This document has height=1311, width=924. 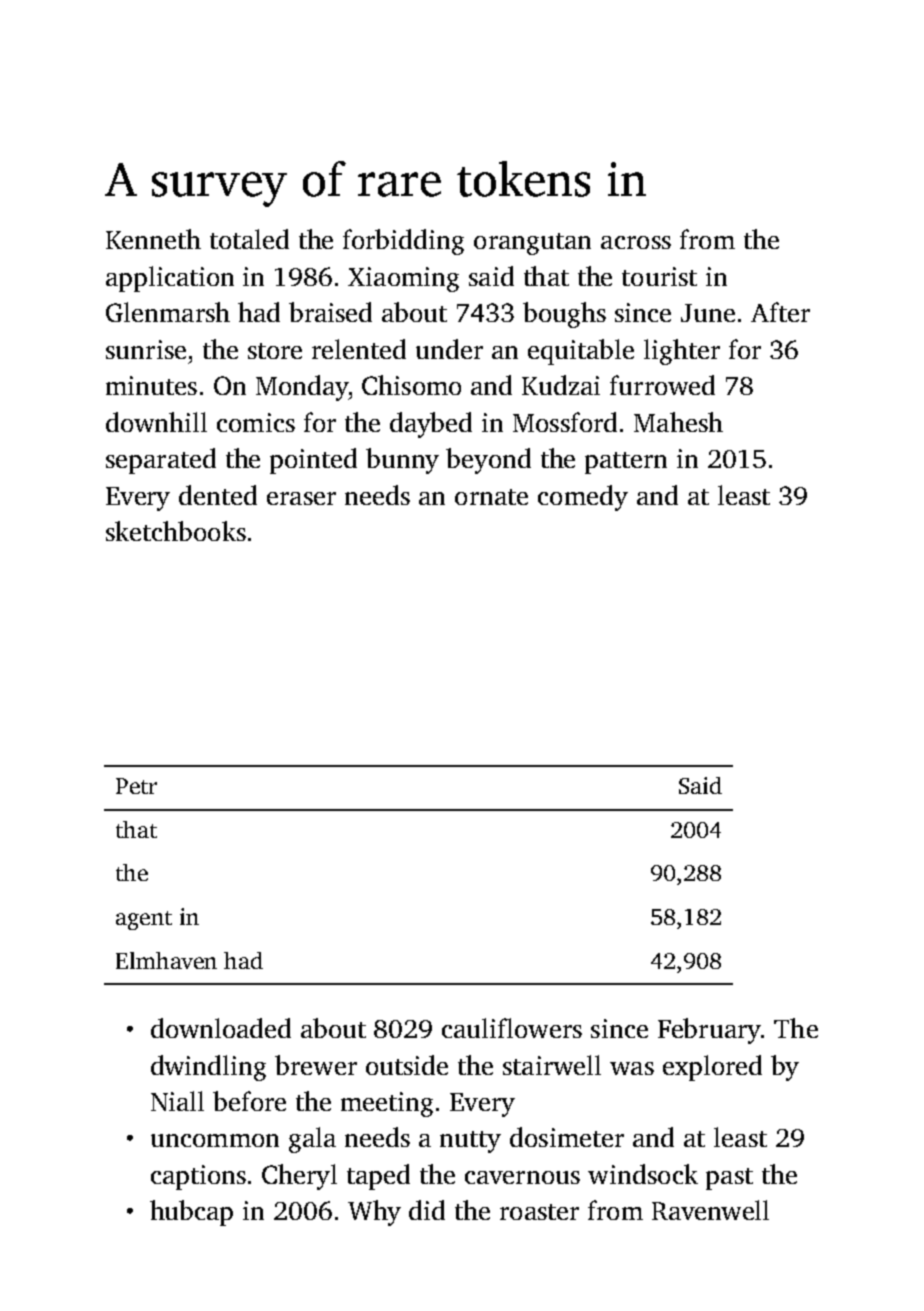 I want to click on cauliflowers, so click(x=512, y=1028).
